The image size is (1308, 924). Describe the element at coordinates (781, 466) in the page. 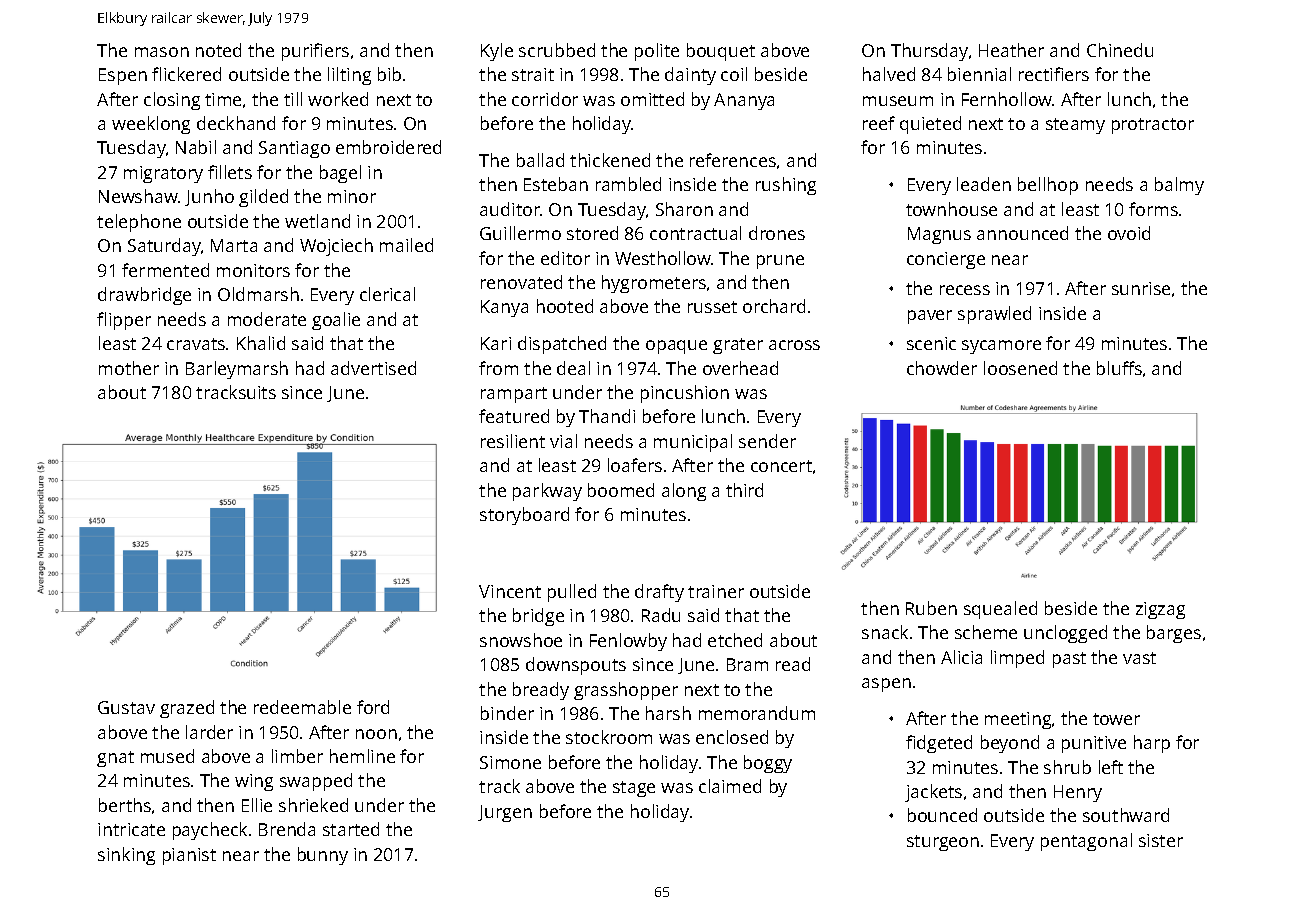

I see `concert` at that location.
